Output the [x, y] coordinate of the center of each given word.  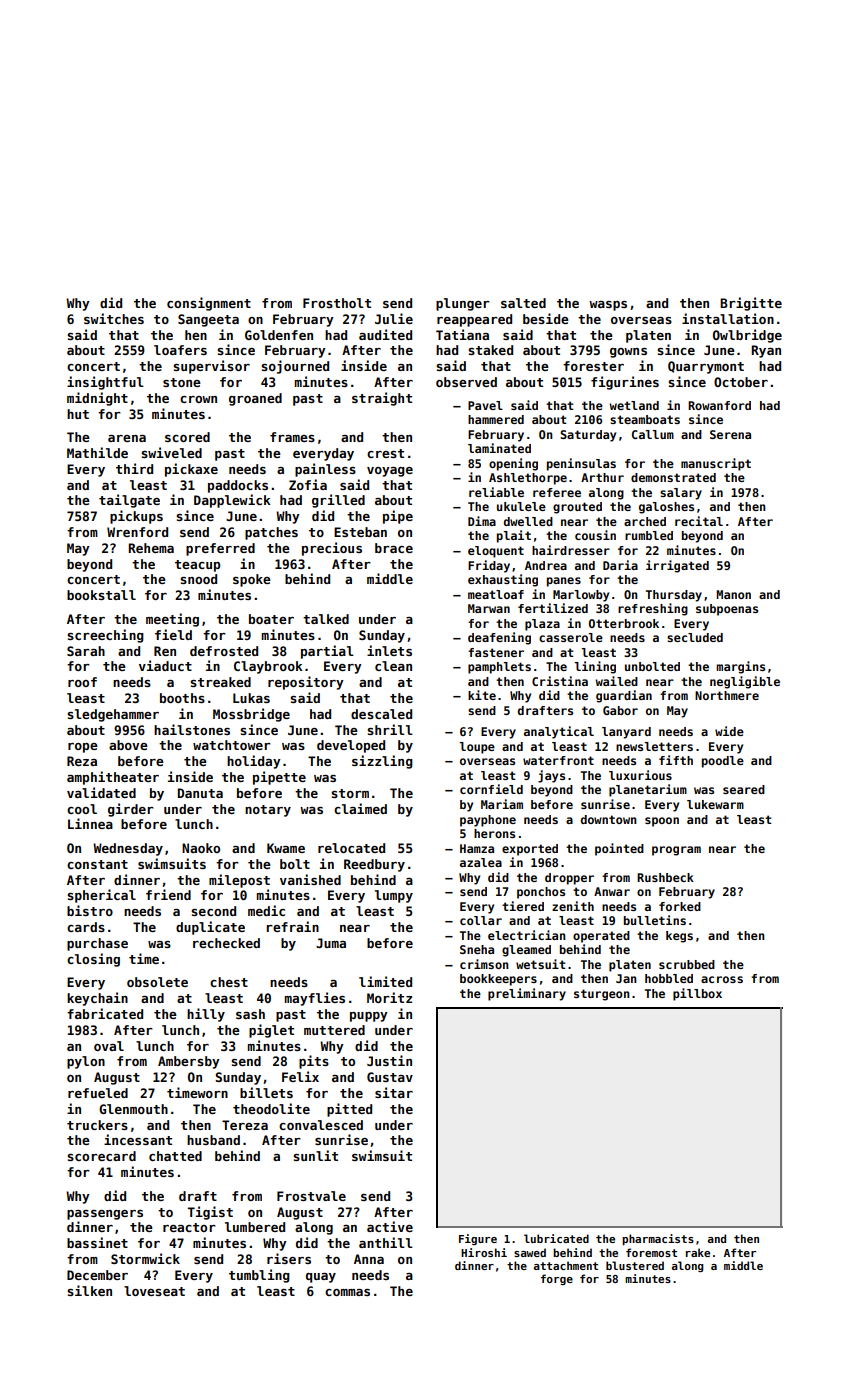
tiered [523, 906]
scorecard [101, 1156]
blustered [635, 1265]
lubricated [556, 1238]
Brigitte [751, 304]
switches [114, 318]
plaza [542, 625]
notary [268, 811]
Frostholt [337, 303]
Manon [733, 594]
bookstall [101, 595]
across [722, 979]
